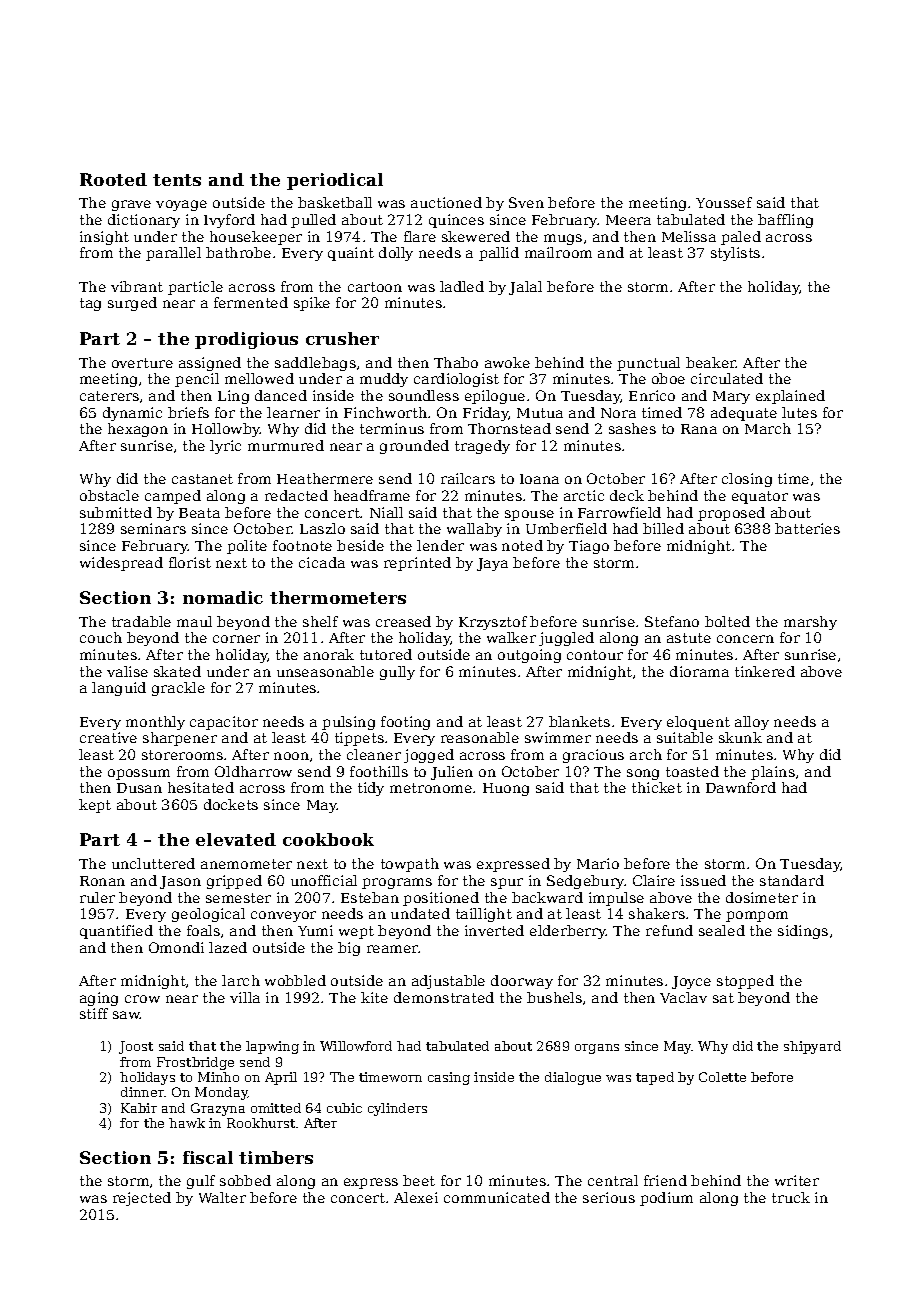 This screenshot has height=1314, width=924. What do you see at coordinates (295, 980) in the screenshot?
I see `wobbled` at bounding box center [295, 980].
